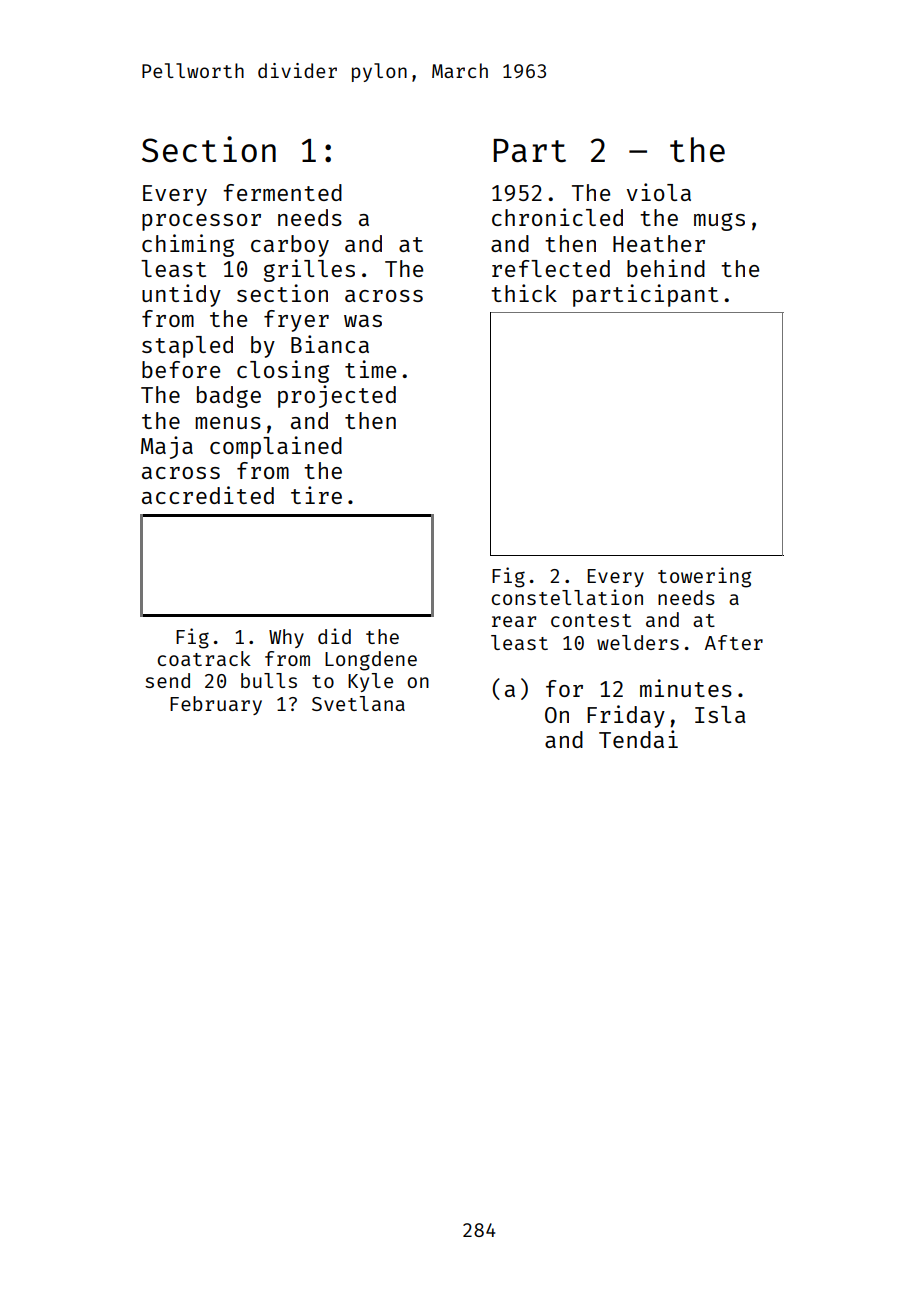 The image size is (924, 1311). I want to click on mugs, so click(719, 222).
